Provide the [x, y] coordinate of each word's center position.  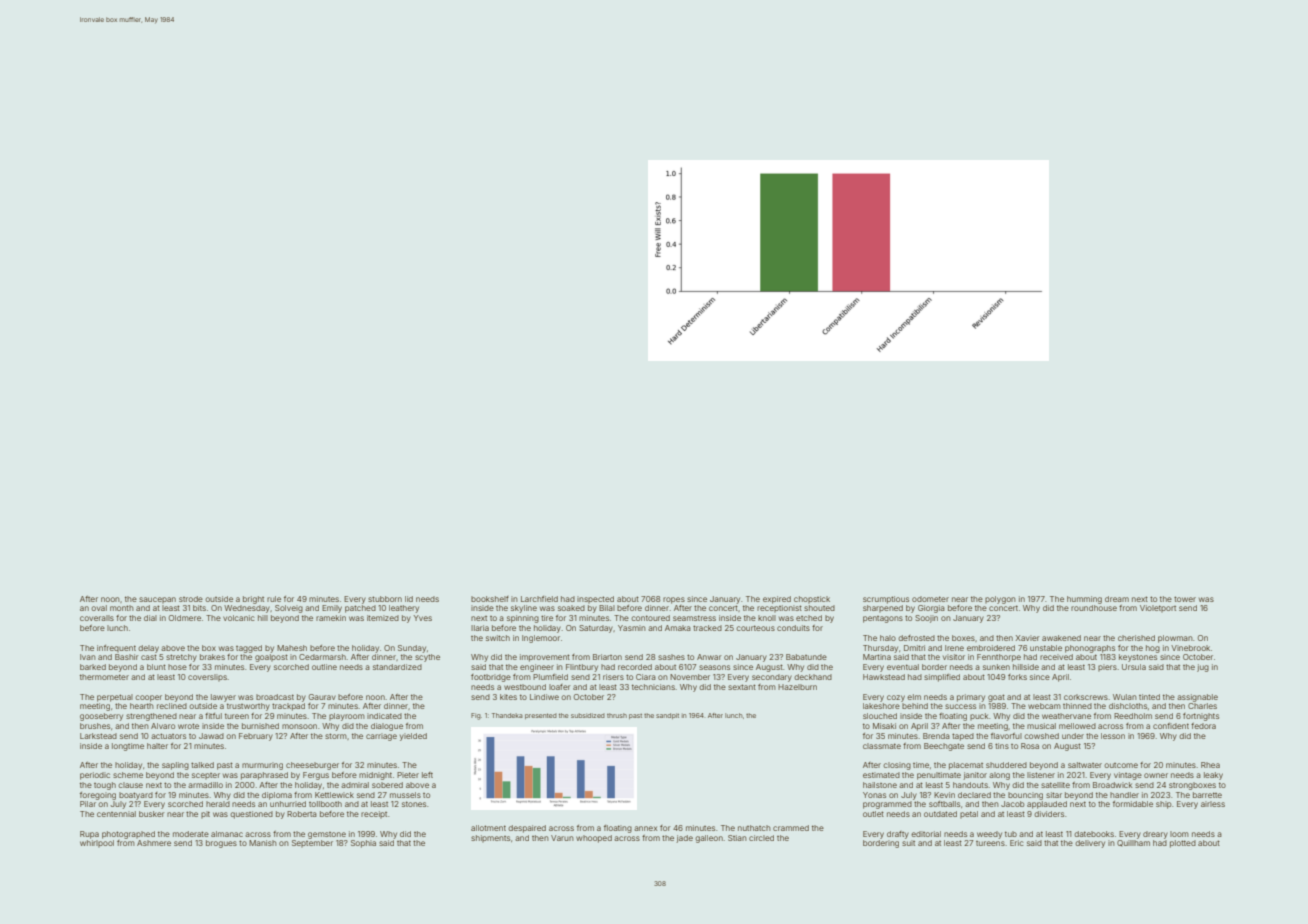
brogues [221, 844]
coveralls [97, 618]
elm [914, 697]
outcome [1121, 765]
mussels [405, 795]
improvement [545, 658]
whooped [594, 839]
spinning [523, 619]
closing [897, 766]
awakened [1061, 638]
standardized [397, 667]
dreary [1155, 835]
